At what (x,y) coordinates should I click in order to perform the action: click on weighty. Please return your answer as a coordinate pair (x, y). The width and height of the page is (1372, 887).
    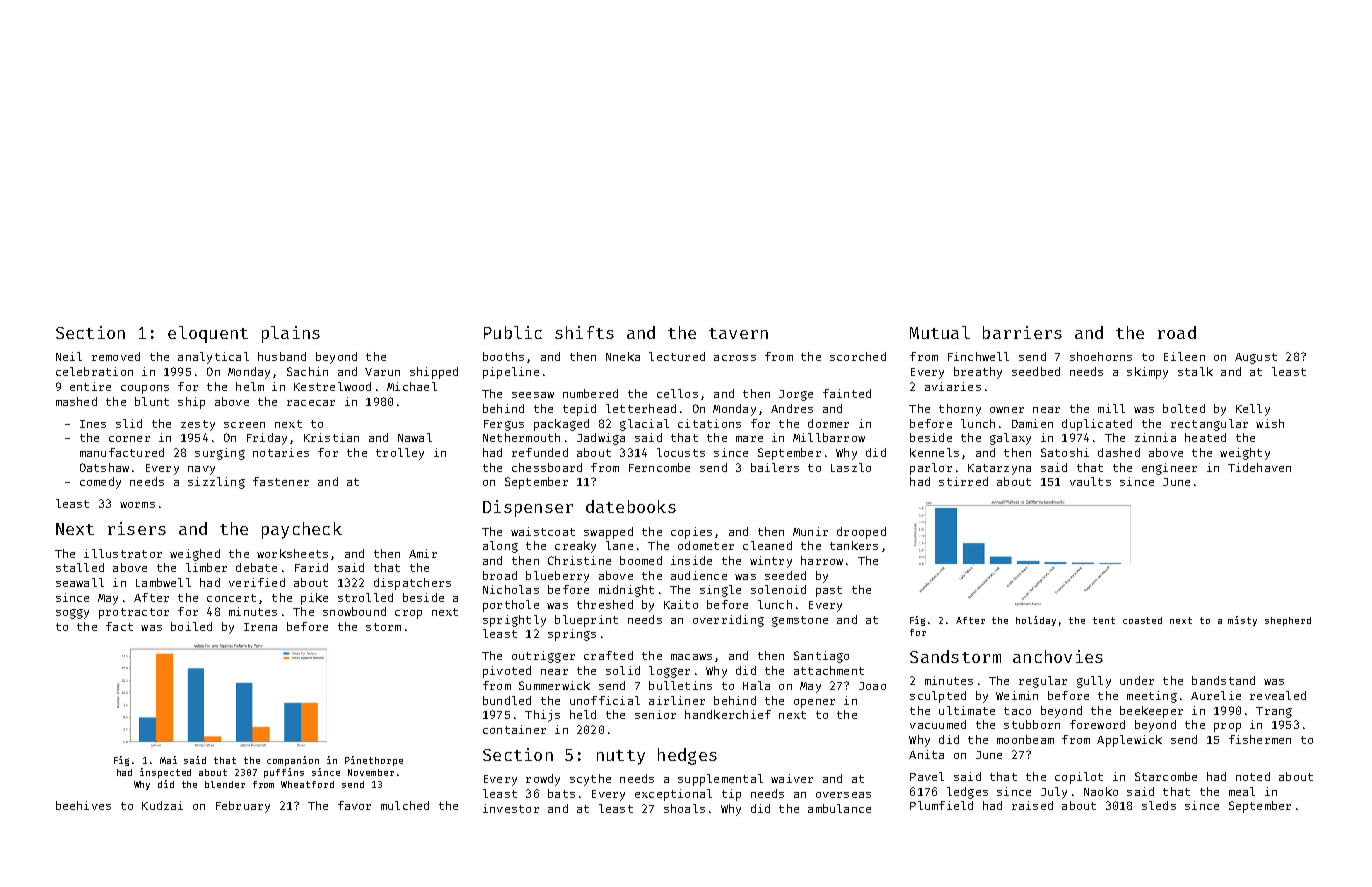
    Looking at the image, I should click on (1245, 454).
